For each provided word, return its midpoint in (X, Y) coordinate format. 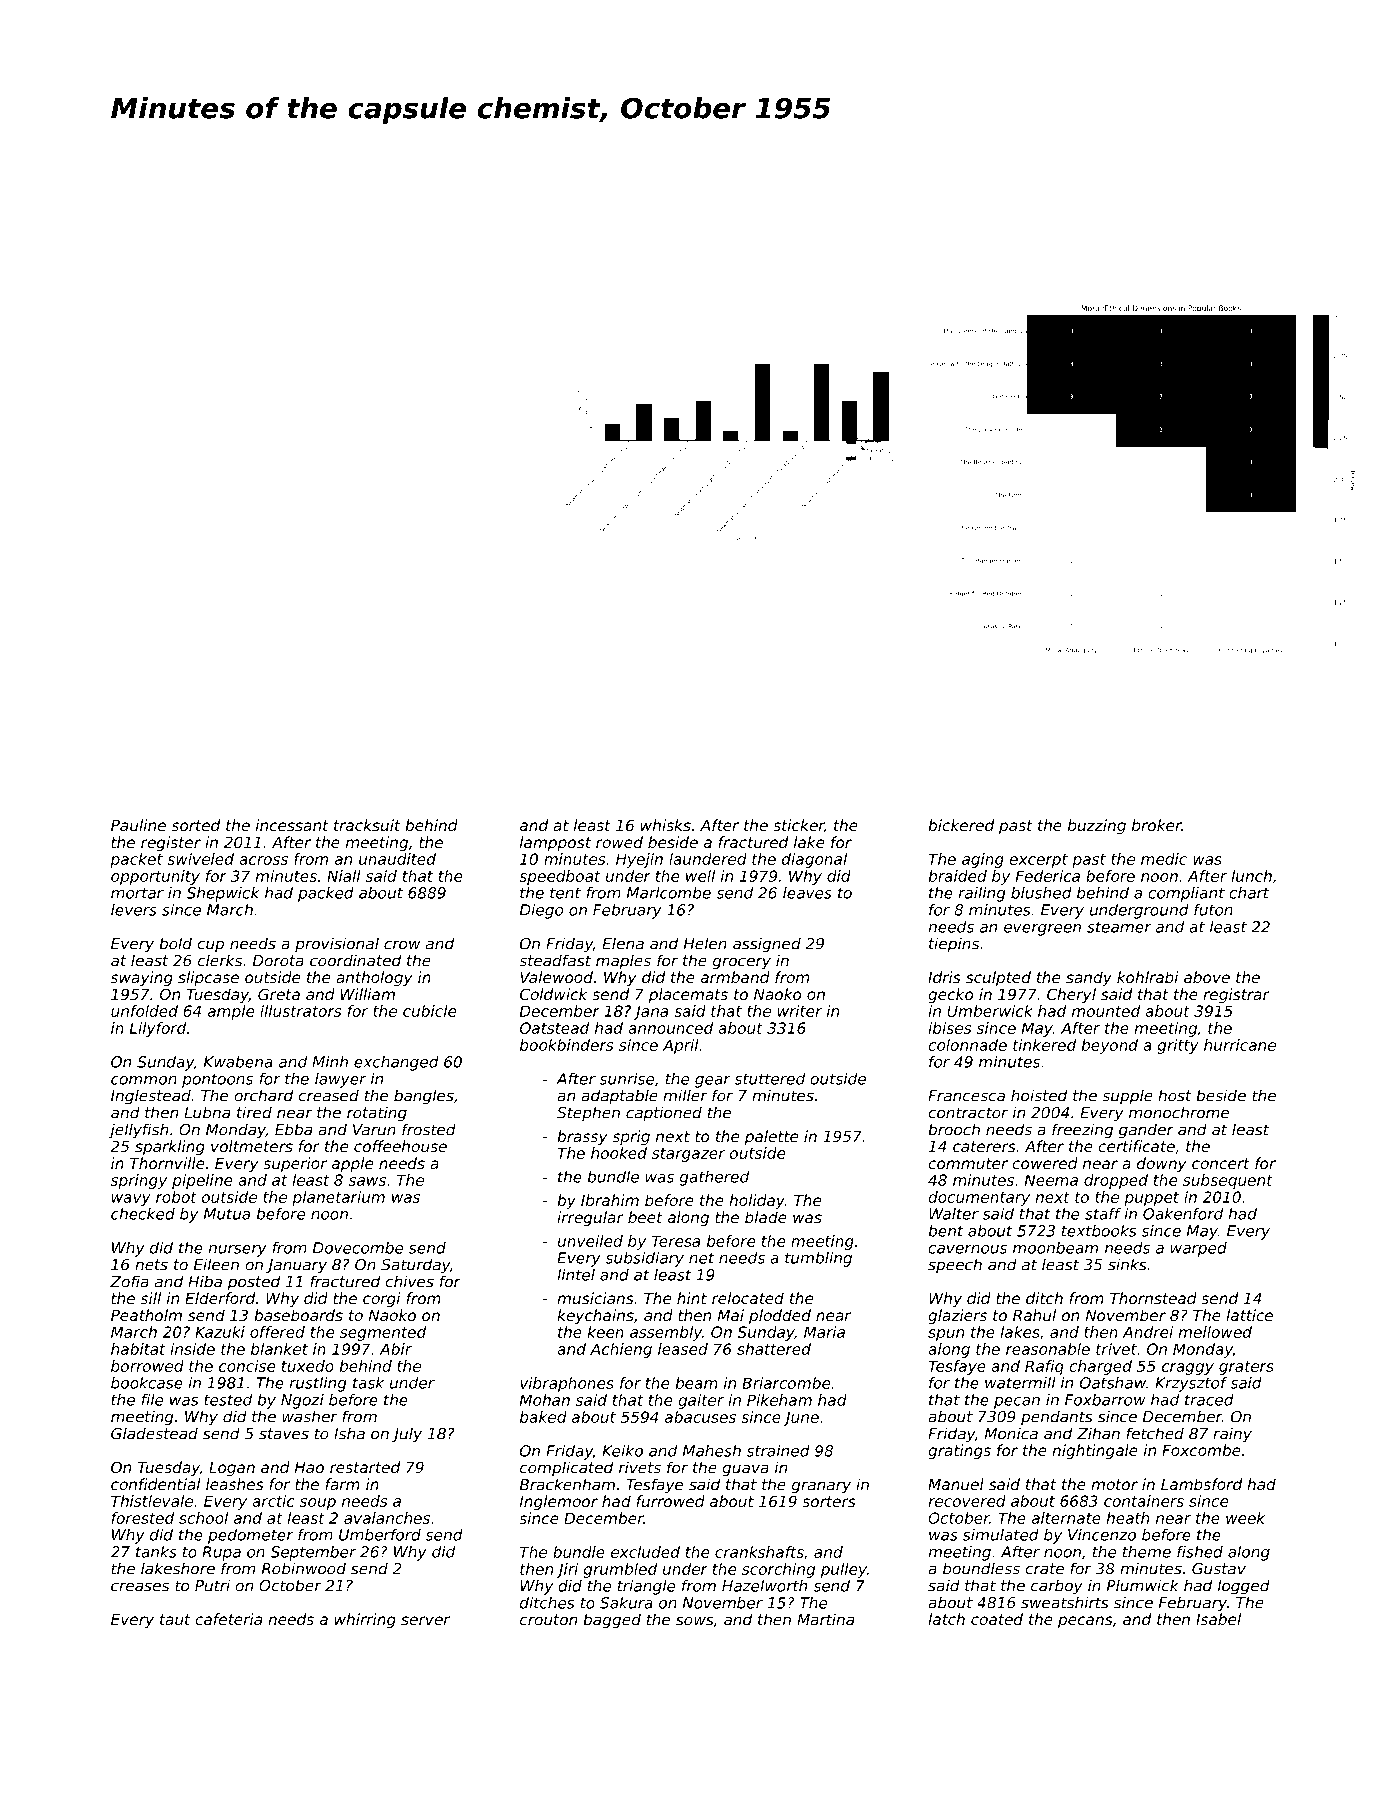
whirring (365, 1620)
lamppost (555, 843)
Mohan (545, 1400)
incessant (292, 825)
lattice (1249, 1315)
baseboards (298, 1315)
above (1207, 977)
